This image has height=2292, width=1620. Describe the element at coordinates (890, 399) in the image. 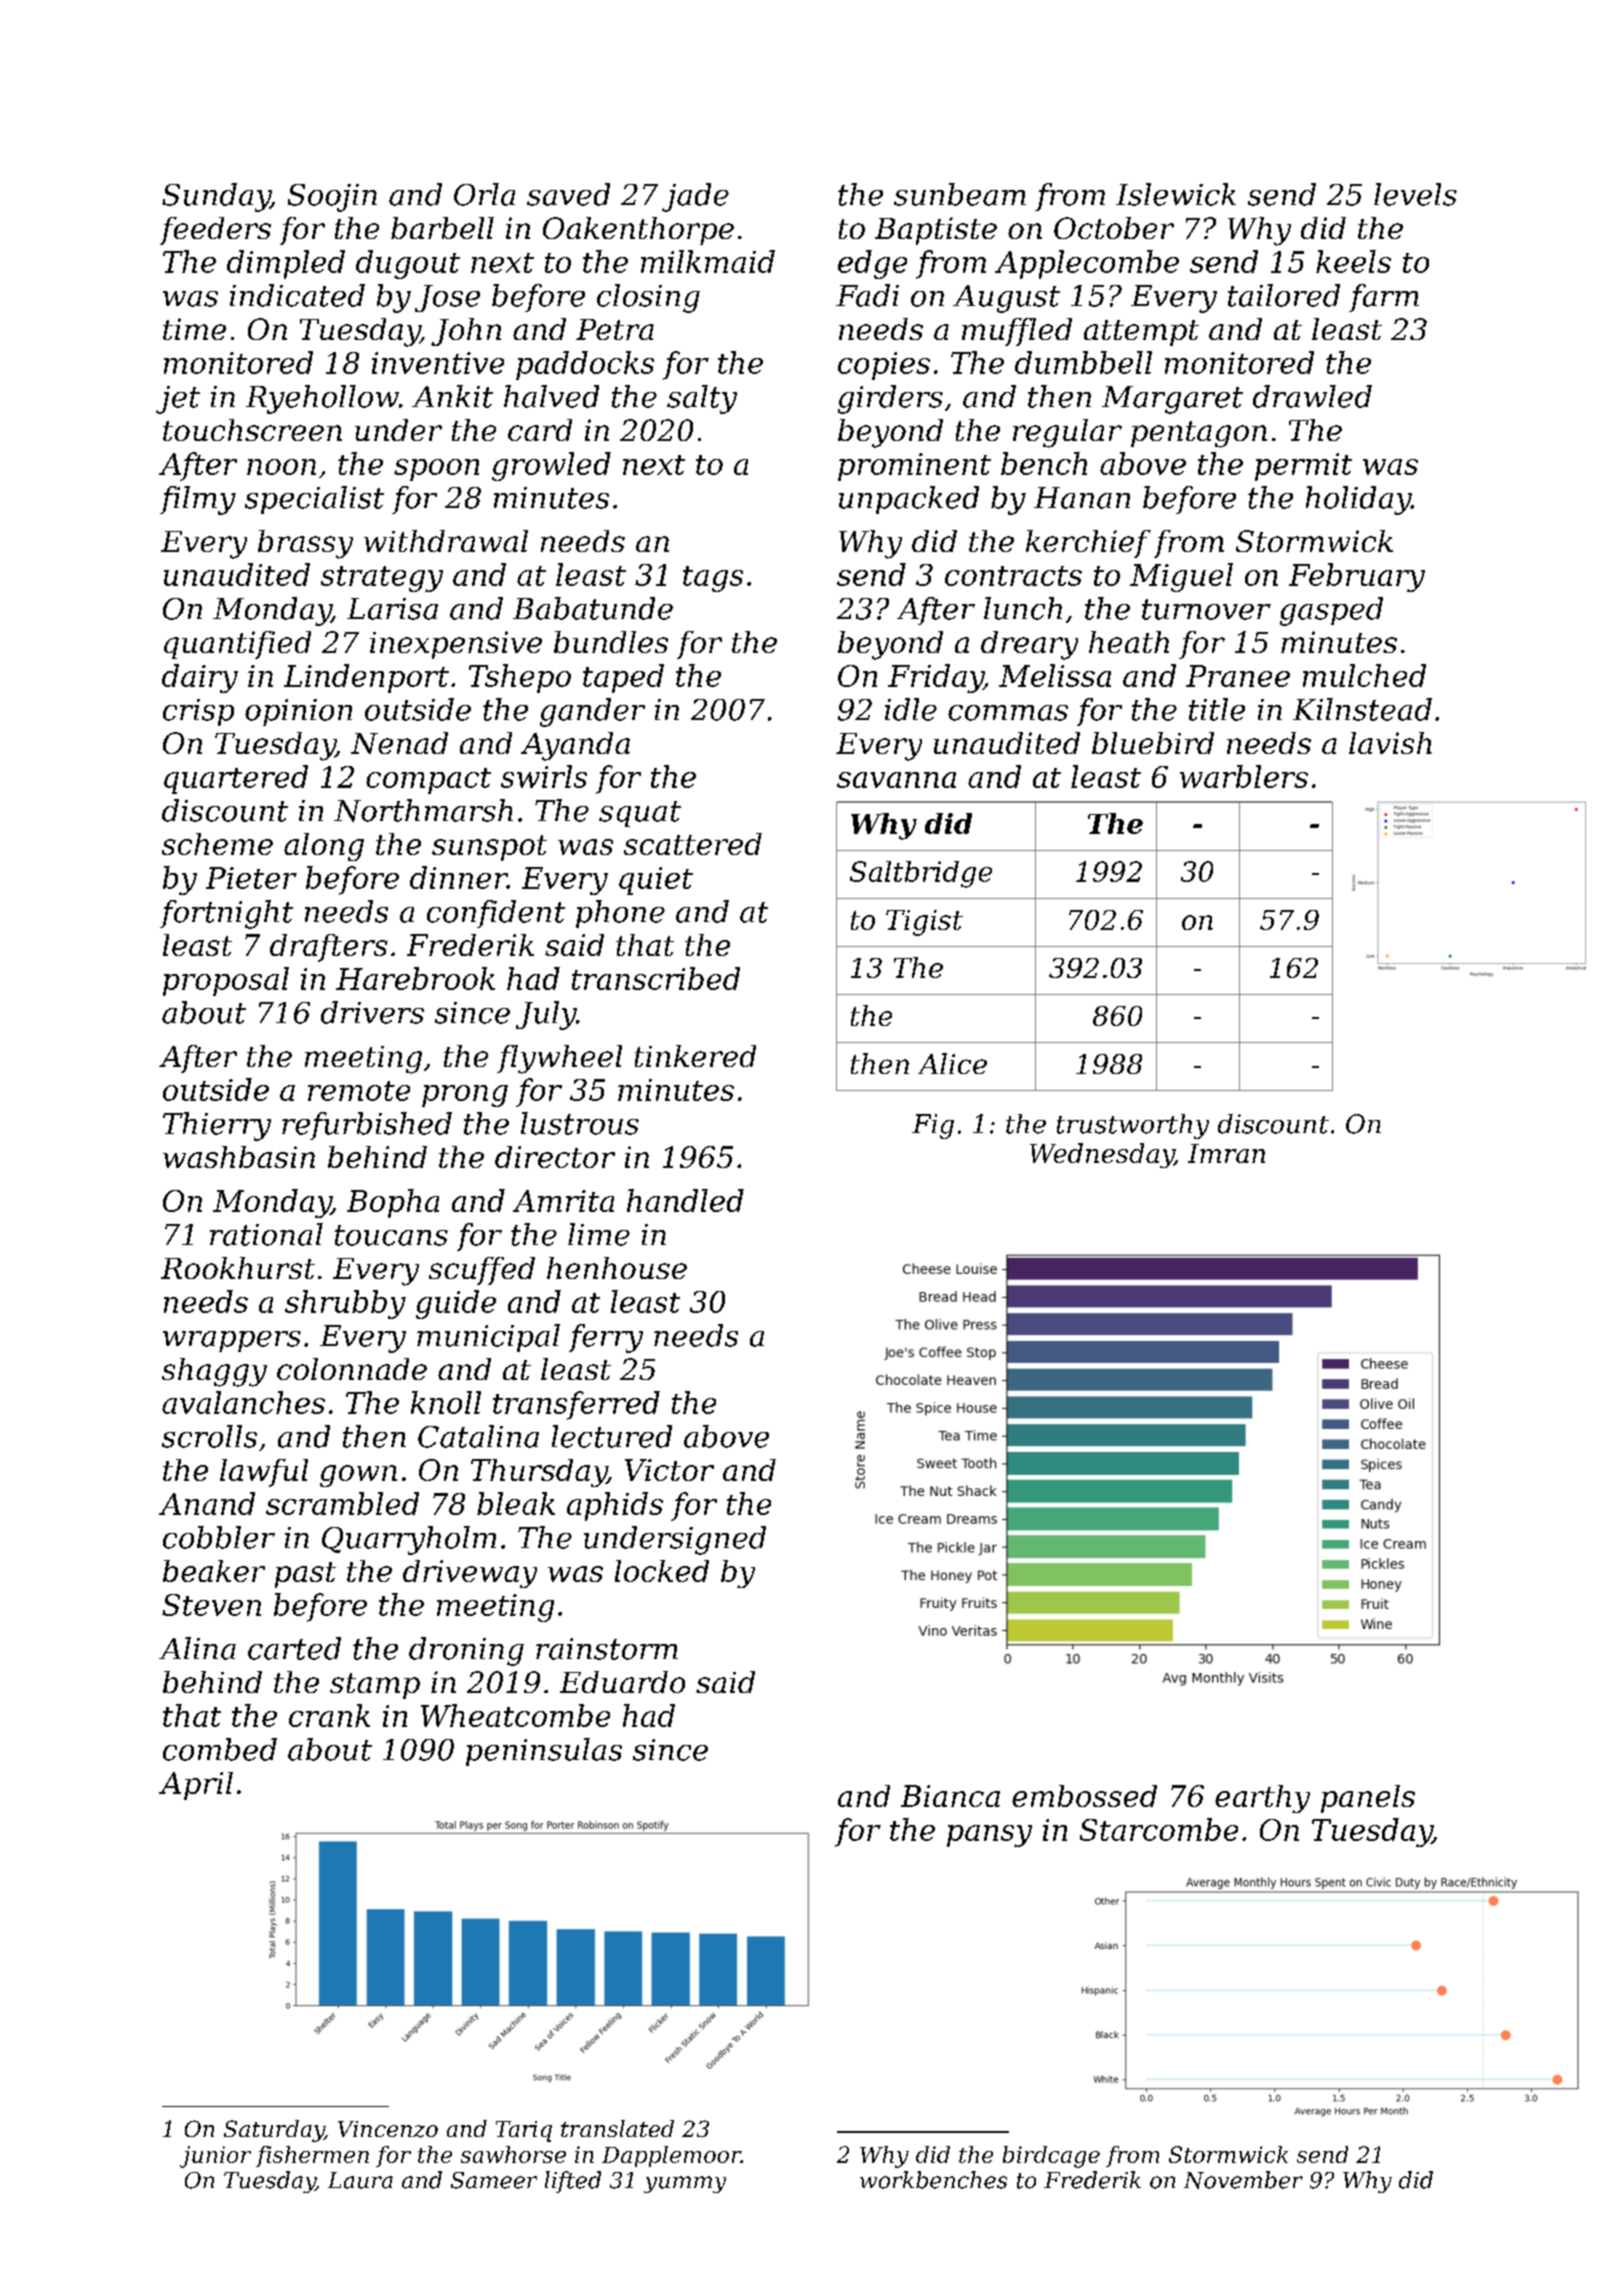

I see `girders` at that location.
